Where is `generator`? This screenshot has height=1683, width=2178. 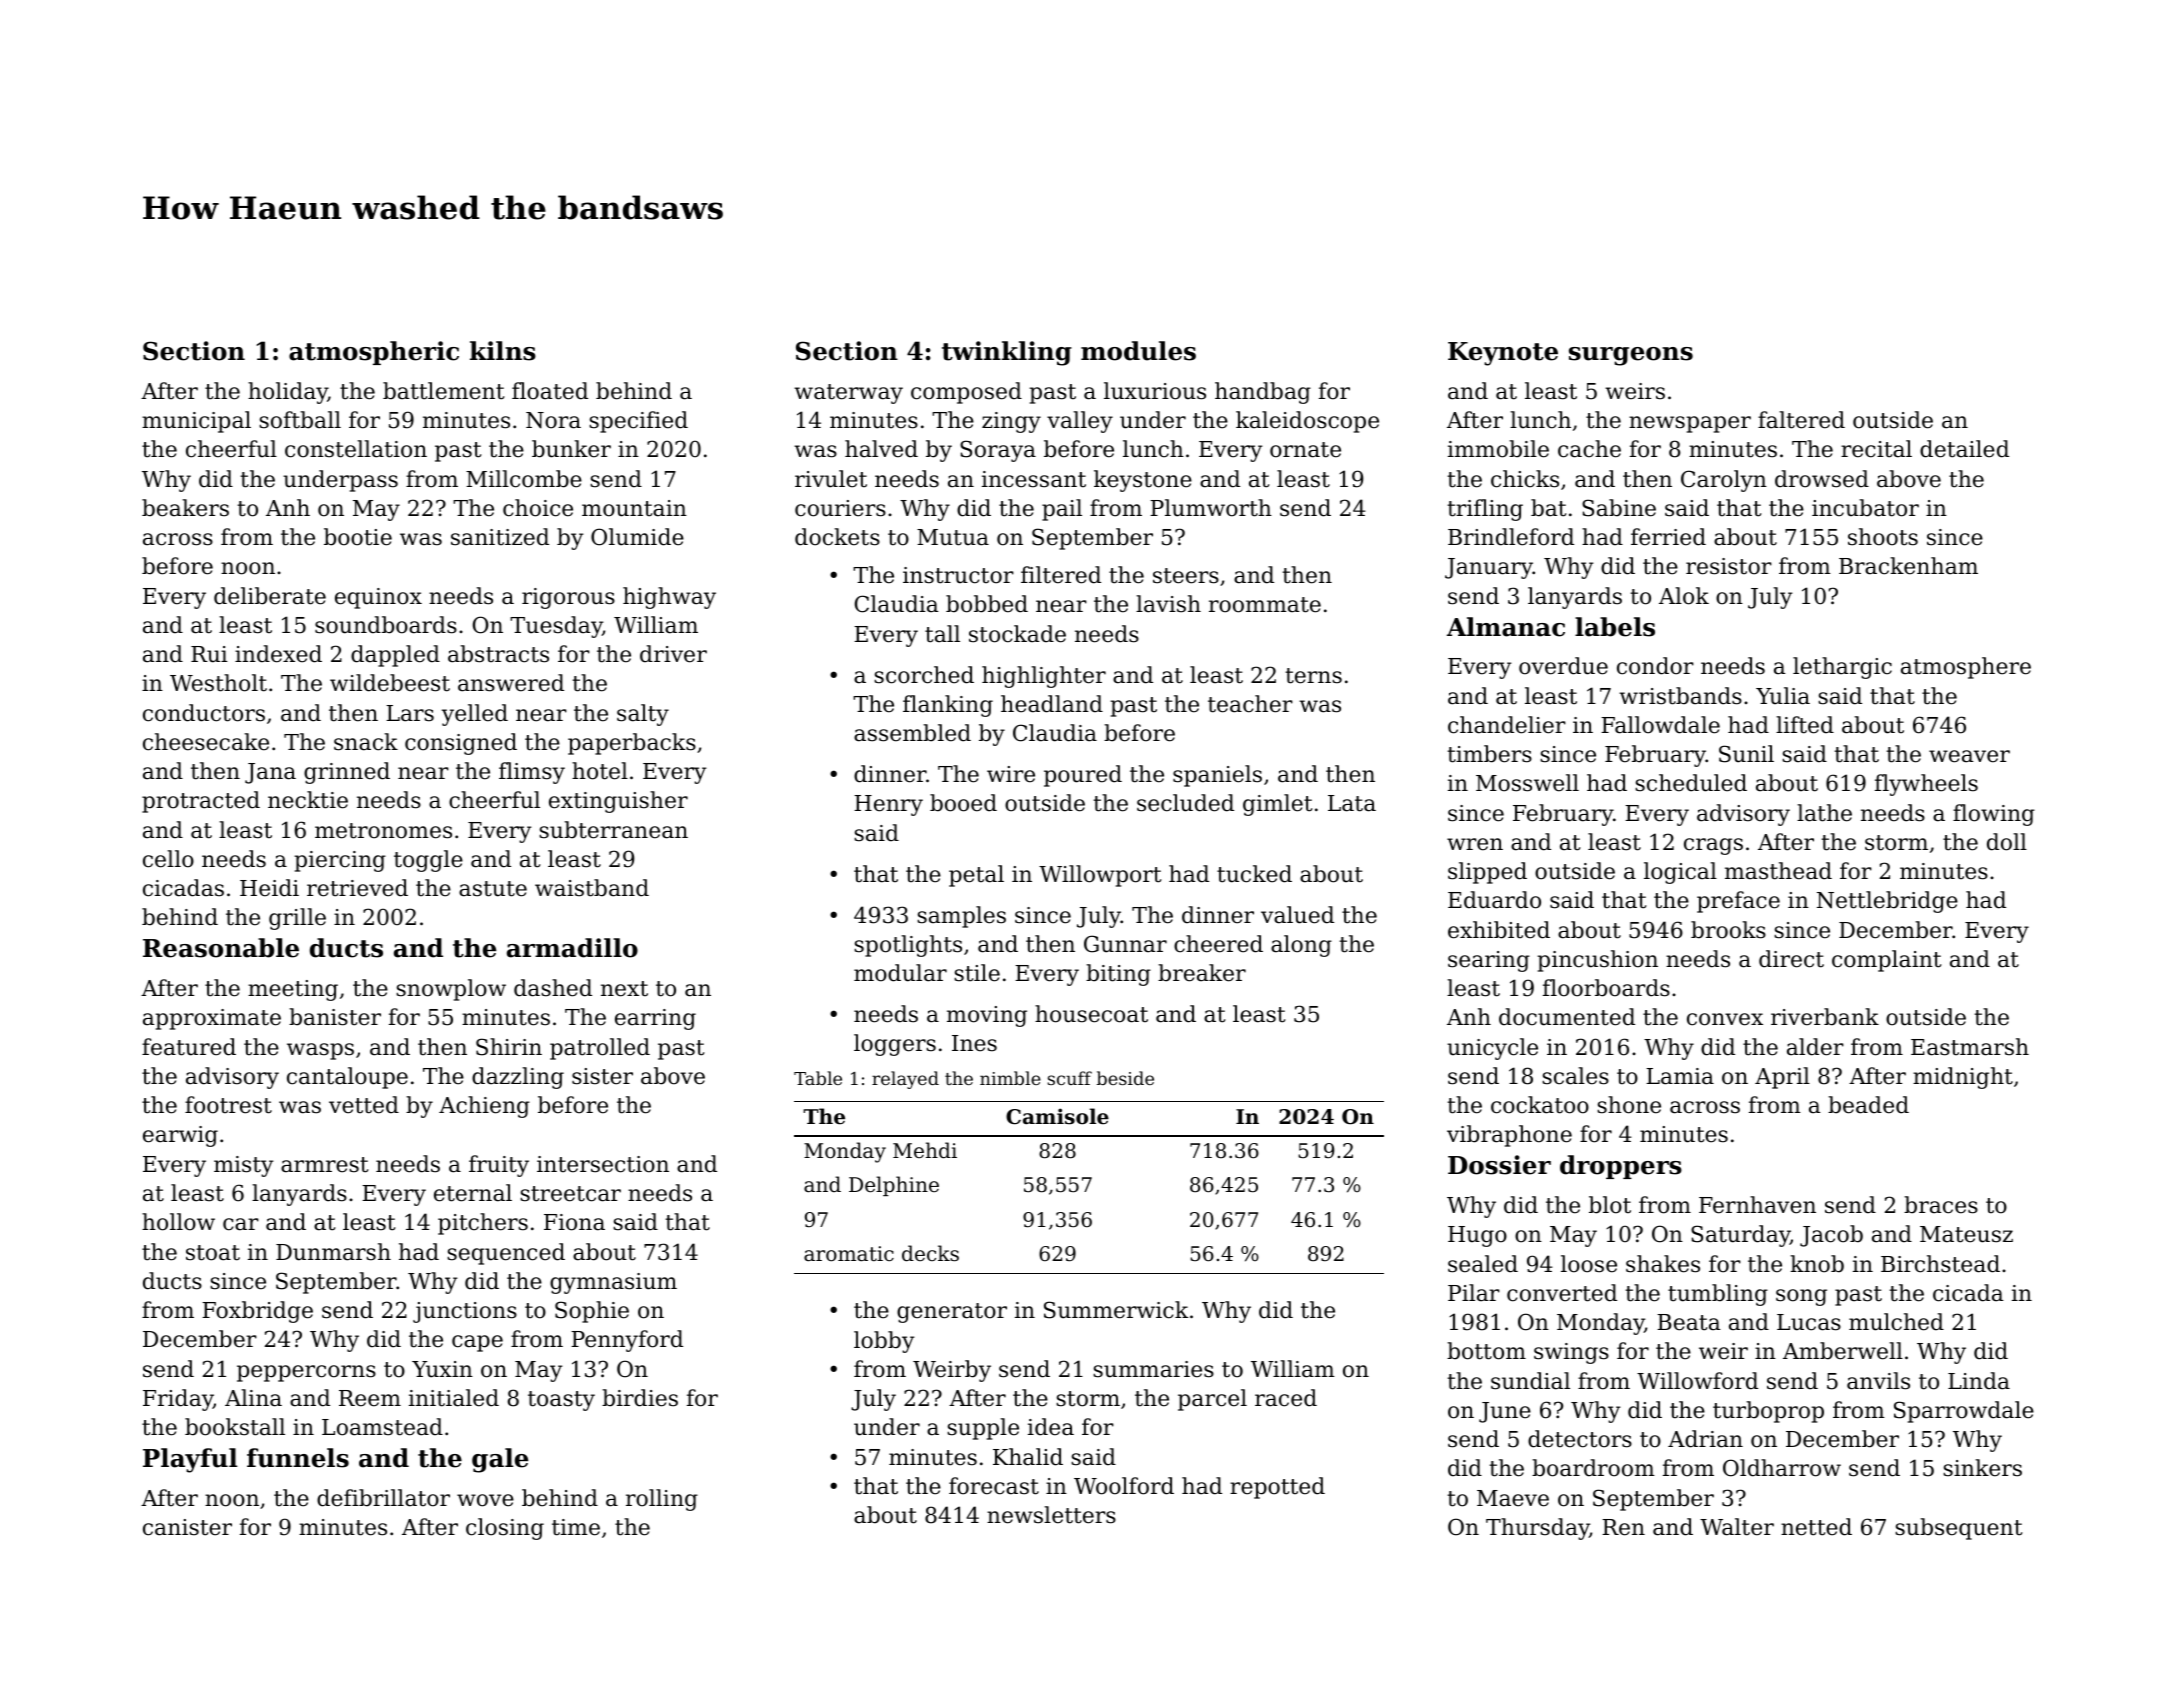
generator is located at coordinates (952, 1313).
